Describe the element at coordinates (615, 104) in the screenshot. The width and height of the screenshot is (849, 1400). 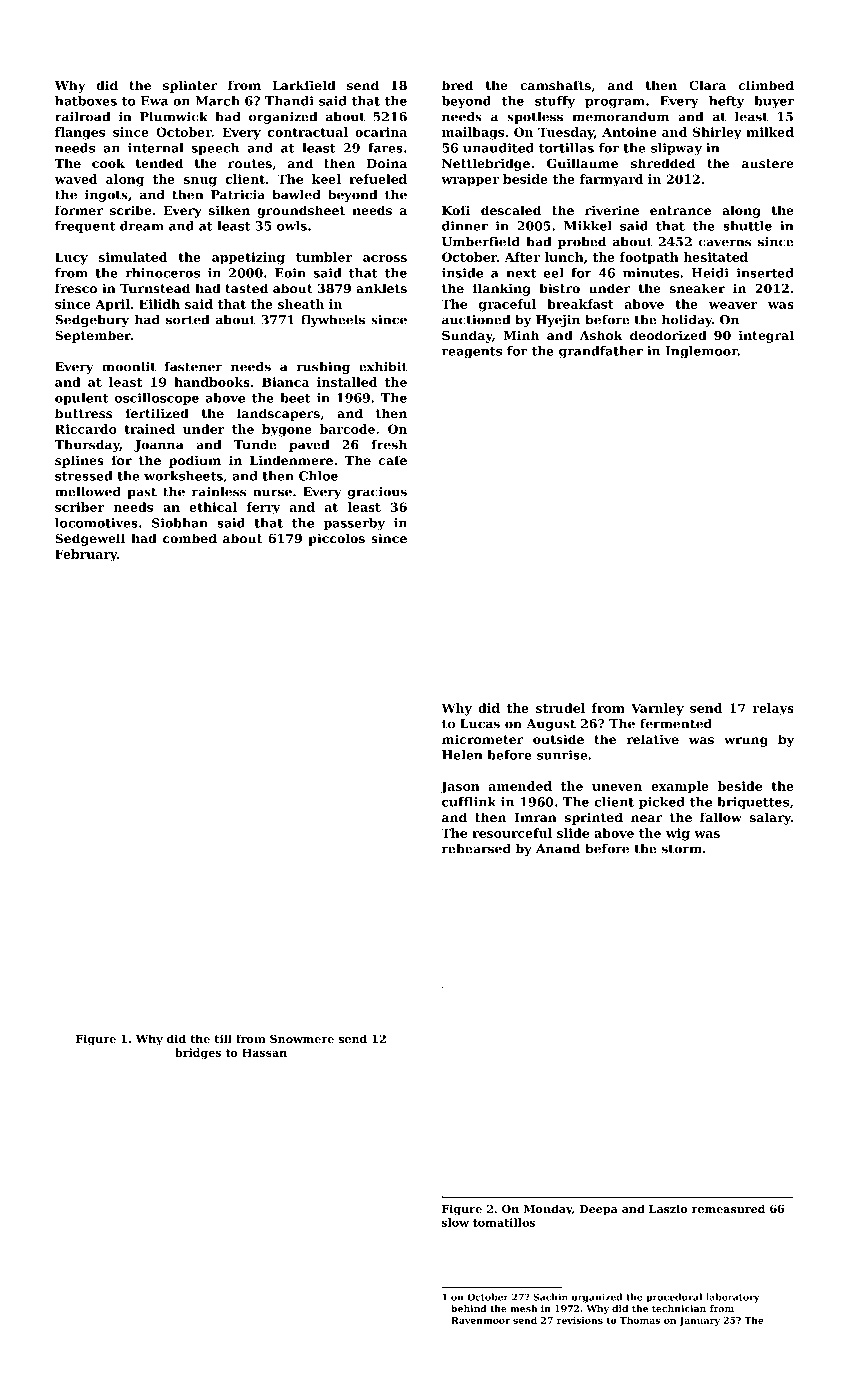
I see `program` at that location.
